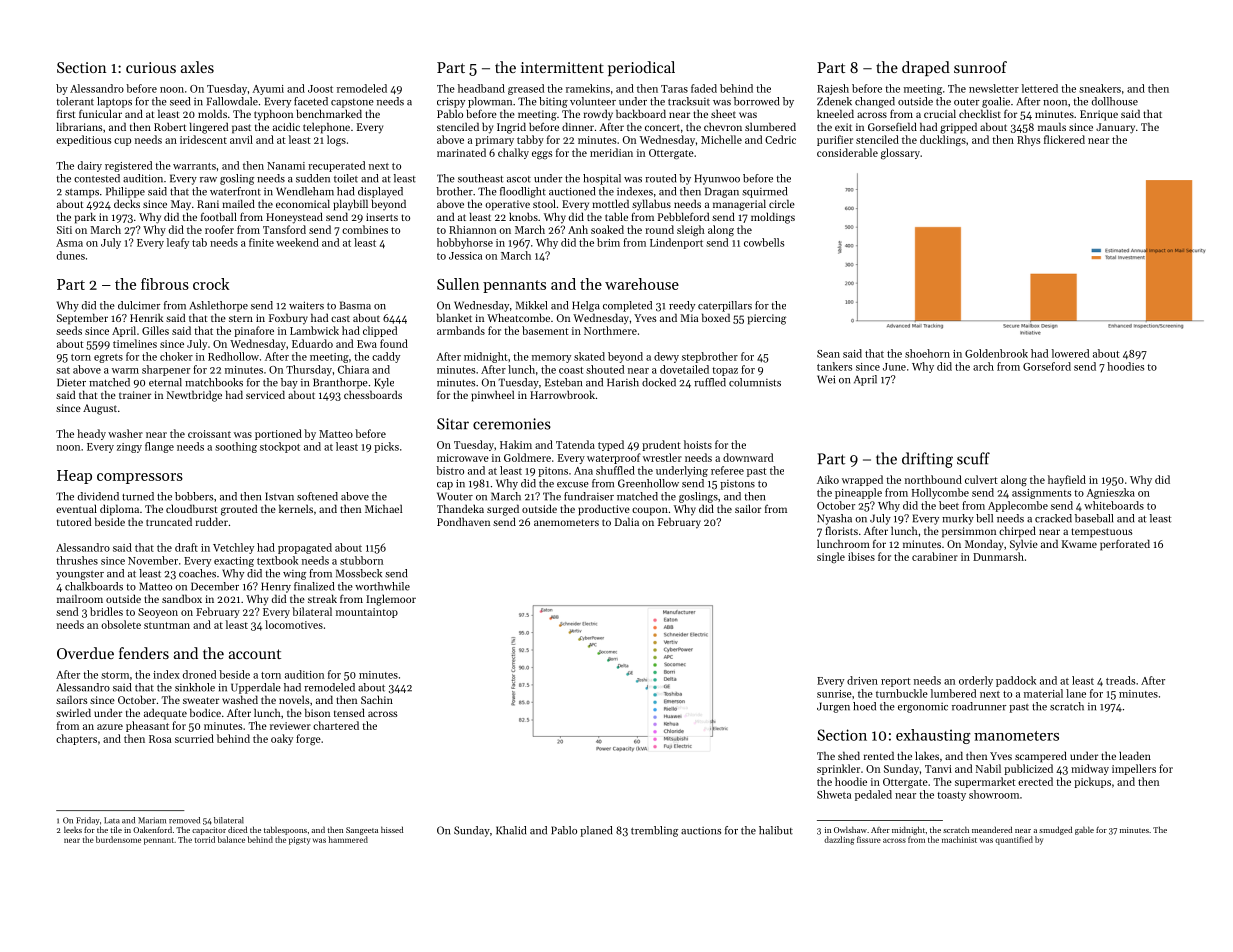  What do you see at coordinates (151, 67) in the screenshot?
I see `curious` at bounding box center [151, 67].
